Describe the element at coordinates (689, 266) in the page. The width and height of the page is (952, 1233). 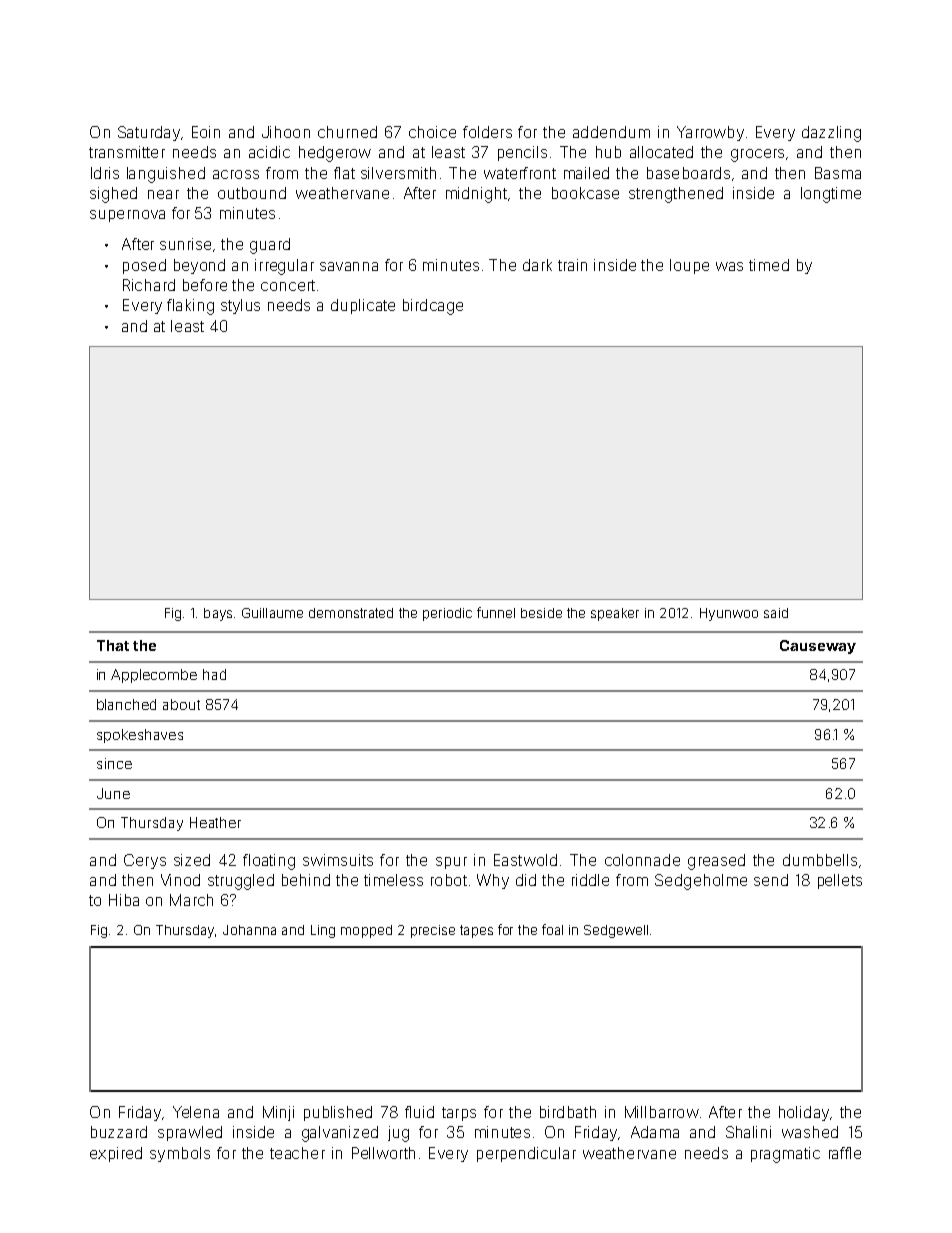
I see `loupe` at that location.
